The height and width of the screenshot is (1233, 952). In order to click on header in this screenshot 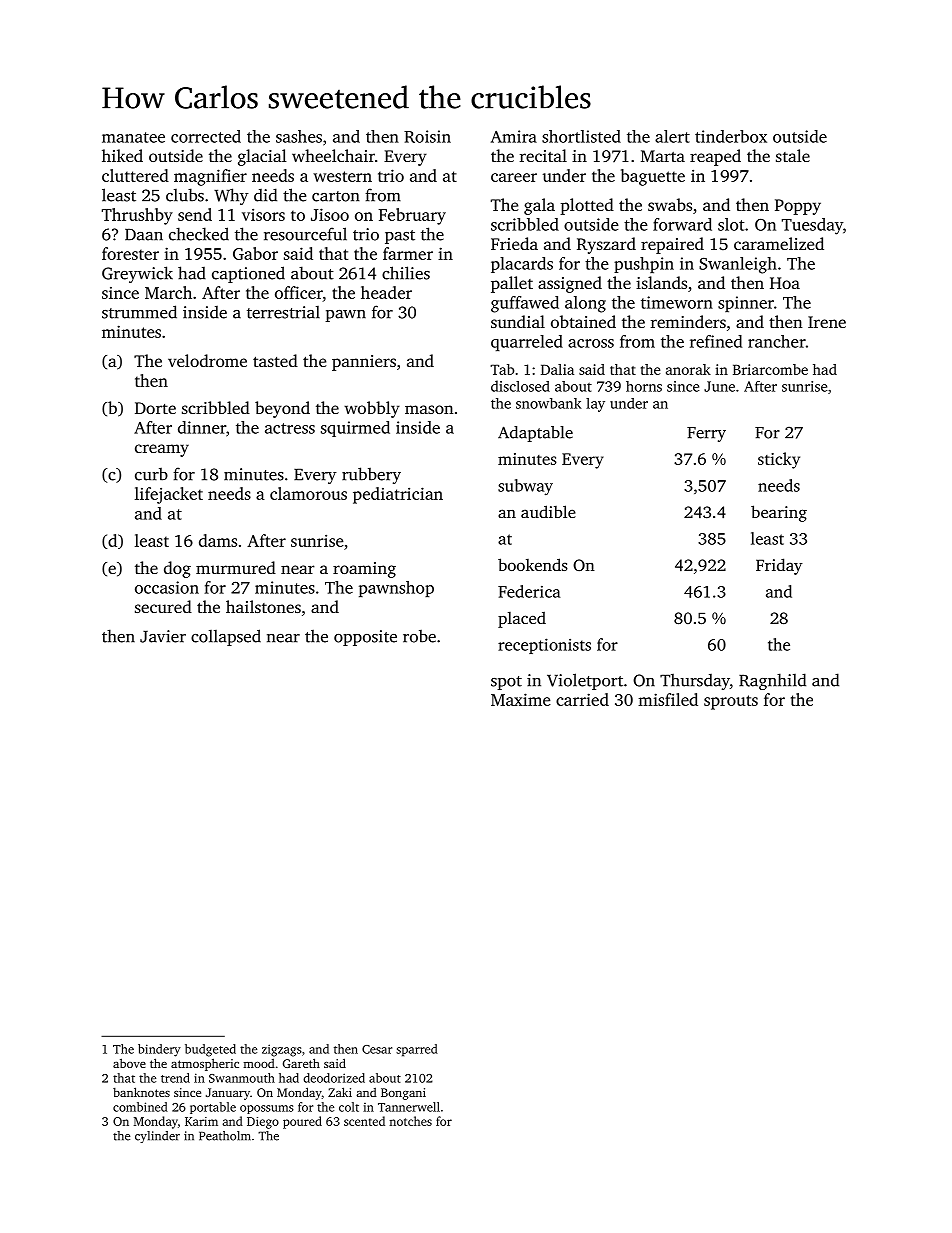, I will do `click(386, 292)`.
